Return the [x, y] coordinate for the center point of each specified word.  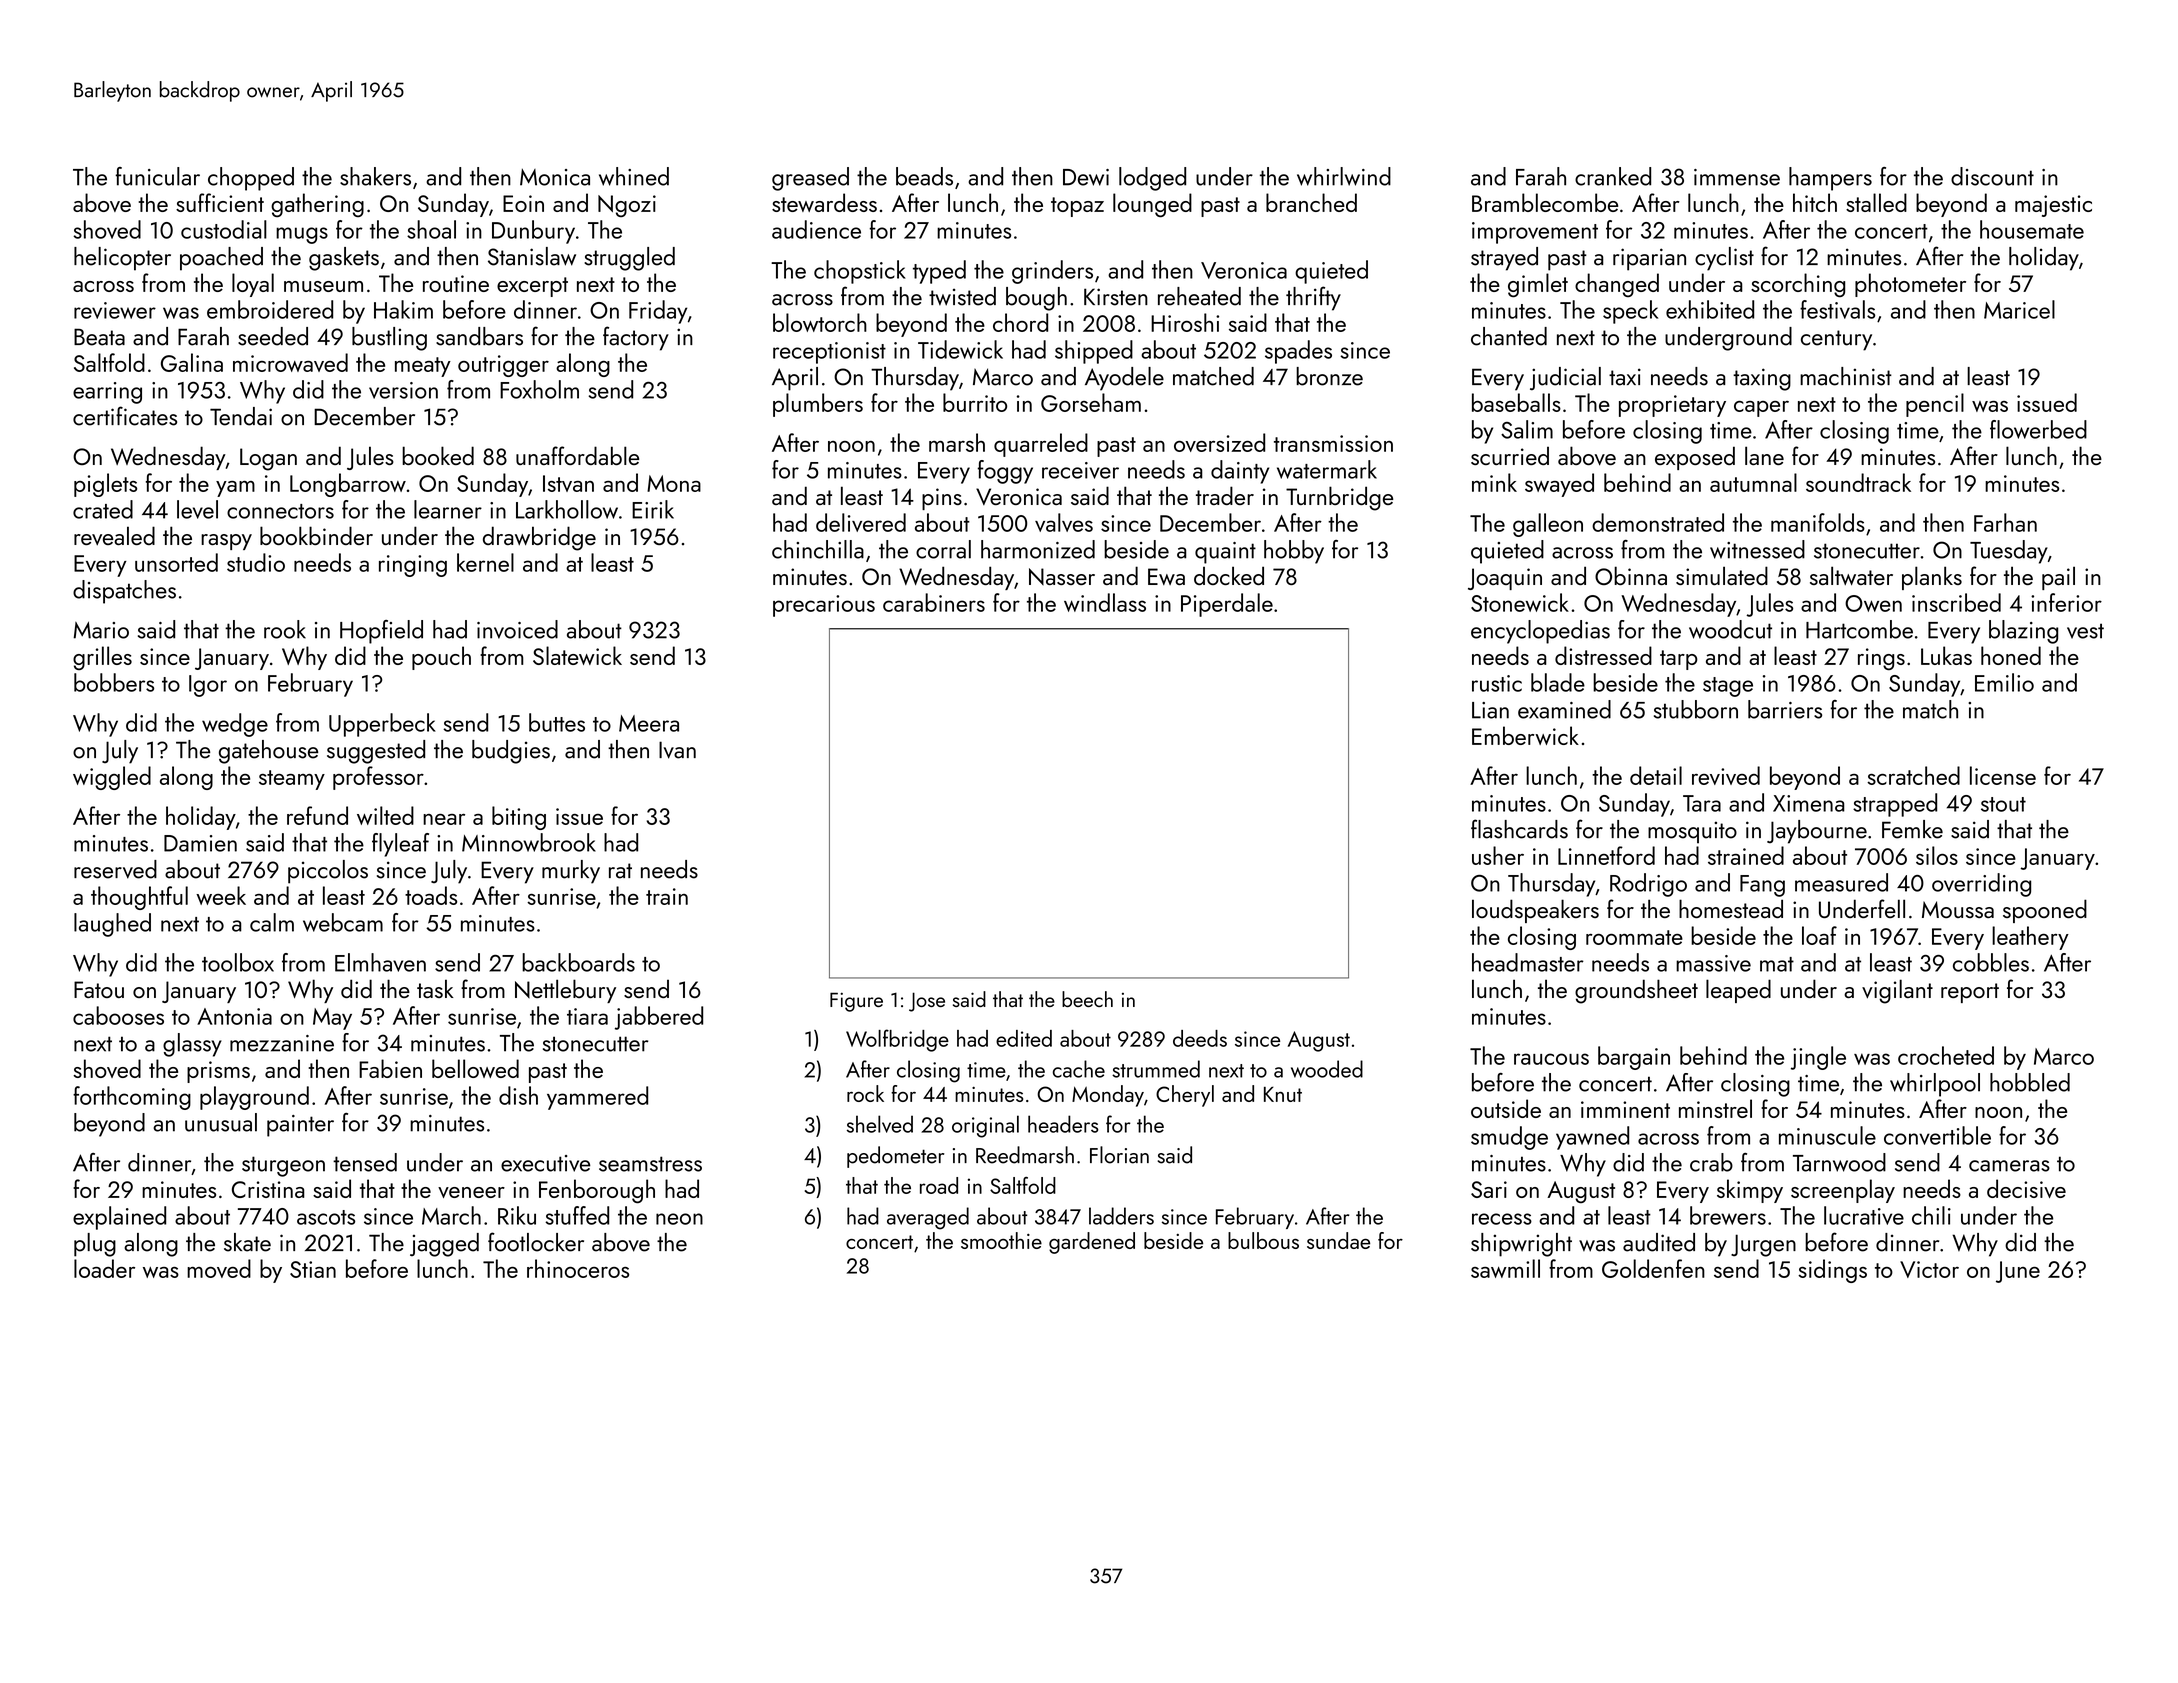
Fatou [99, 989]
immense [1737, 177]
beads [924, 176]
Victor [1929, 1269]
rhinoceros [578, 1268]
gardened [1092, 1243]
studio [256, 562]
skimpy [1750, 1191]
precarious [824, 606]
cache [1079, 1069]
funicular [158, 176]
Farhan [2005, 522]
